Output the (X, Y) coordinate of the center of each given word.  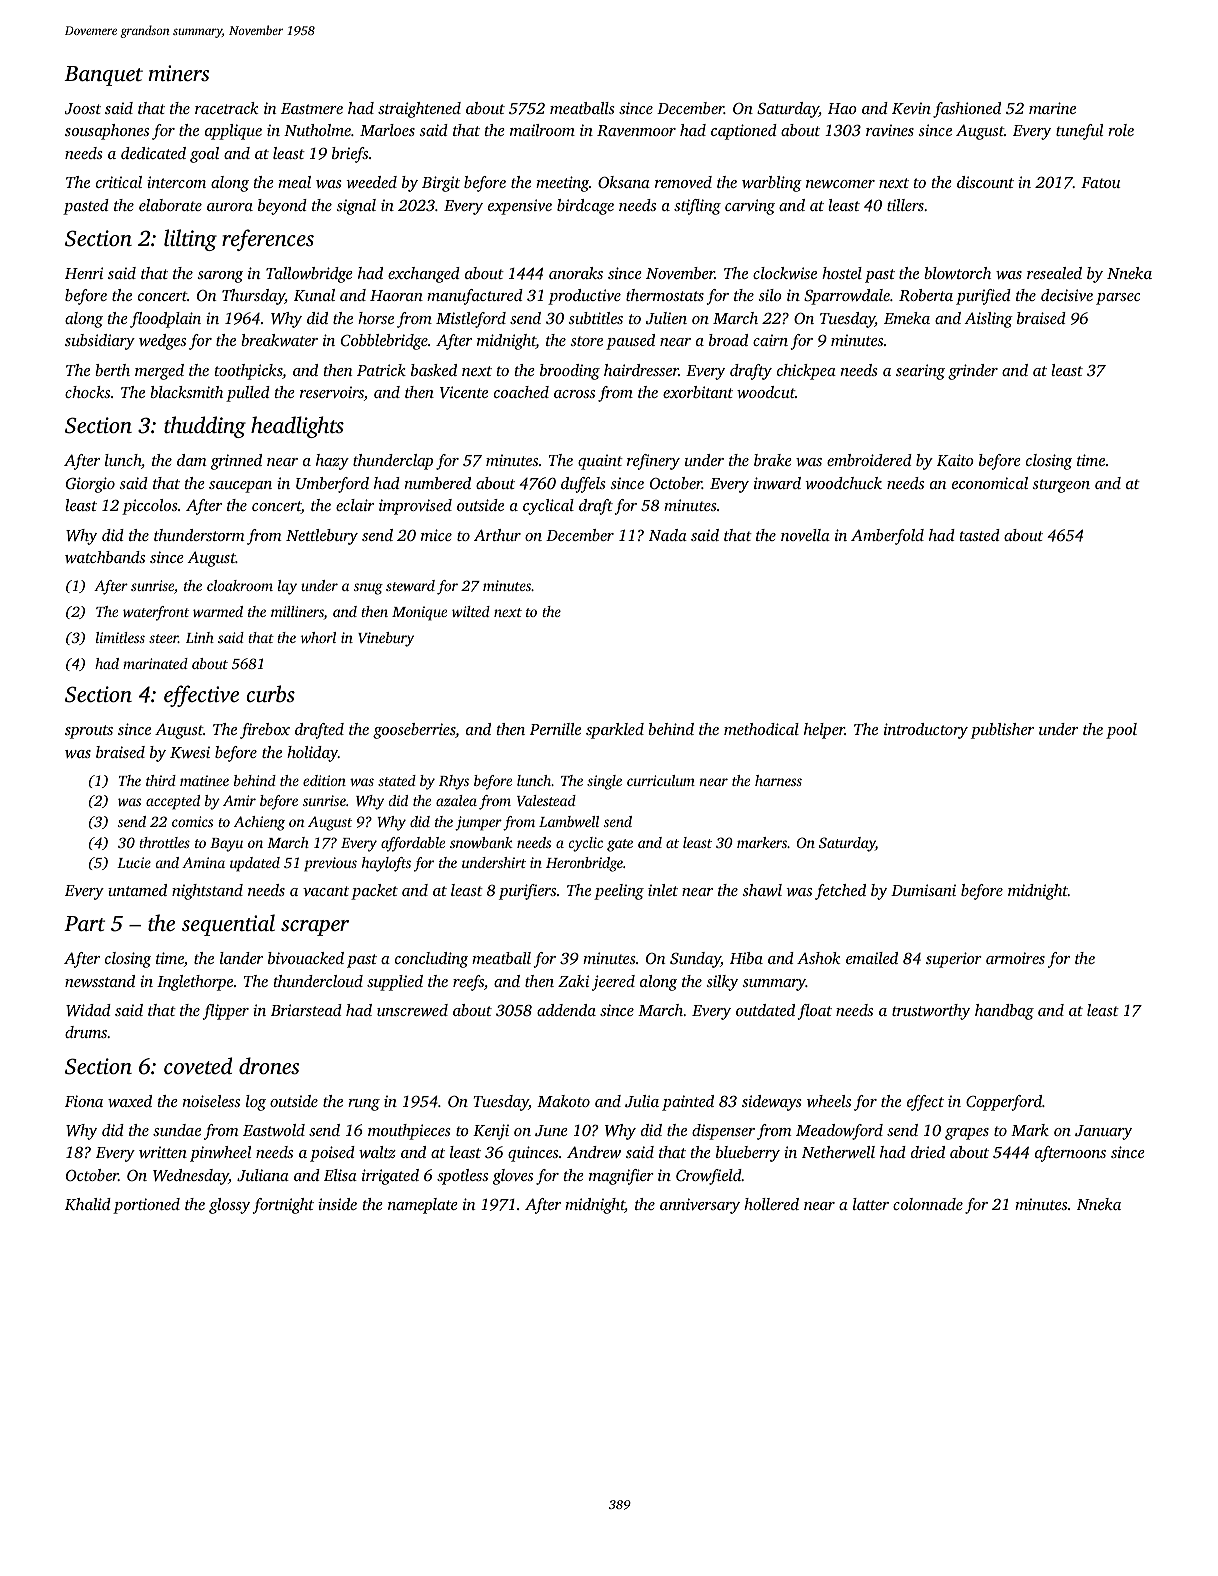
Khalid (88, 1204)
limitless (120, 637)
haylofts (386, 864)
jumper (478, 823)
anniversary (700, 1206)
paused (630, 342)
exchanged (424, 275)
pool (1121, 731)
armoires (1015, 958)
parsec (1118, 299)
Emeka (907, 318)
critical (119, 182)
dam (192, 460)
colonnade (928, 1204)
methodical (761, 729)
